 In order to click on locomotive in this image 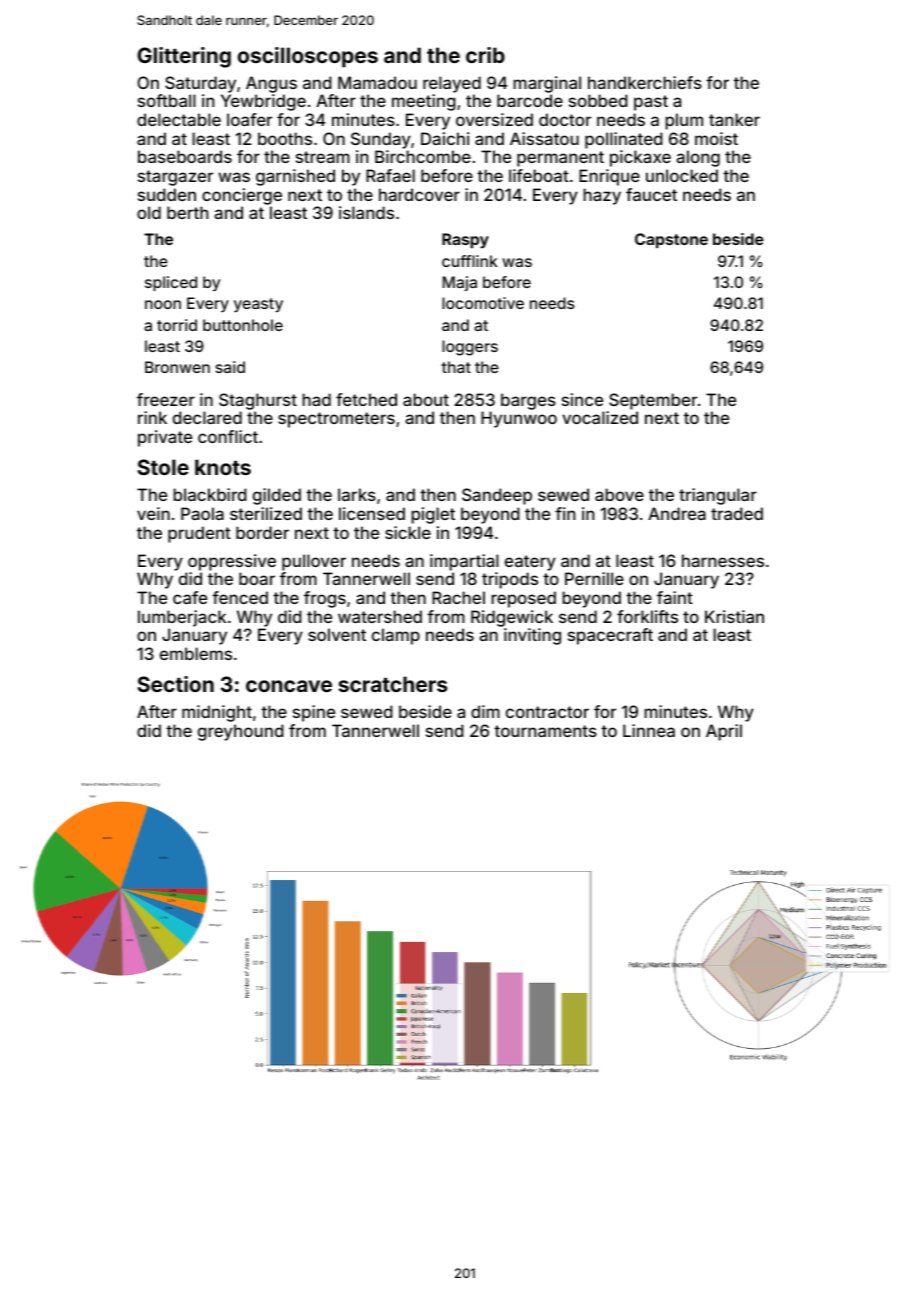, I will do `click(483, 303)`.
